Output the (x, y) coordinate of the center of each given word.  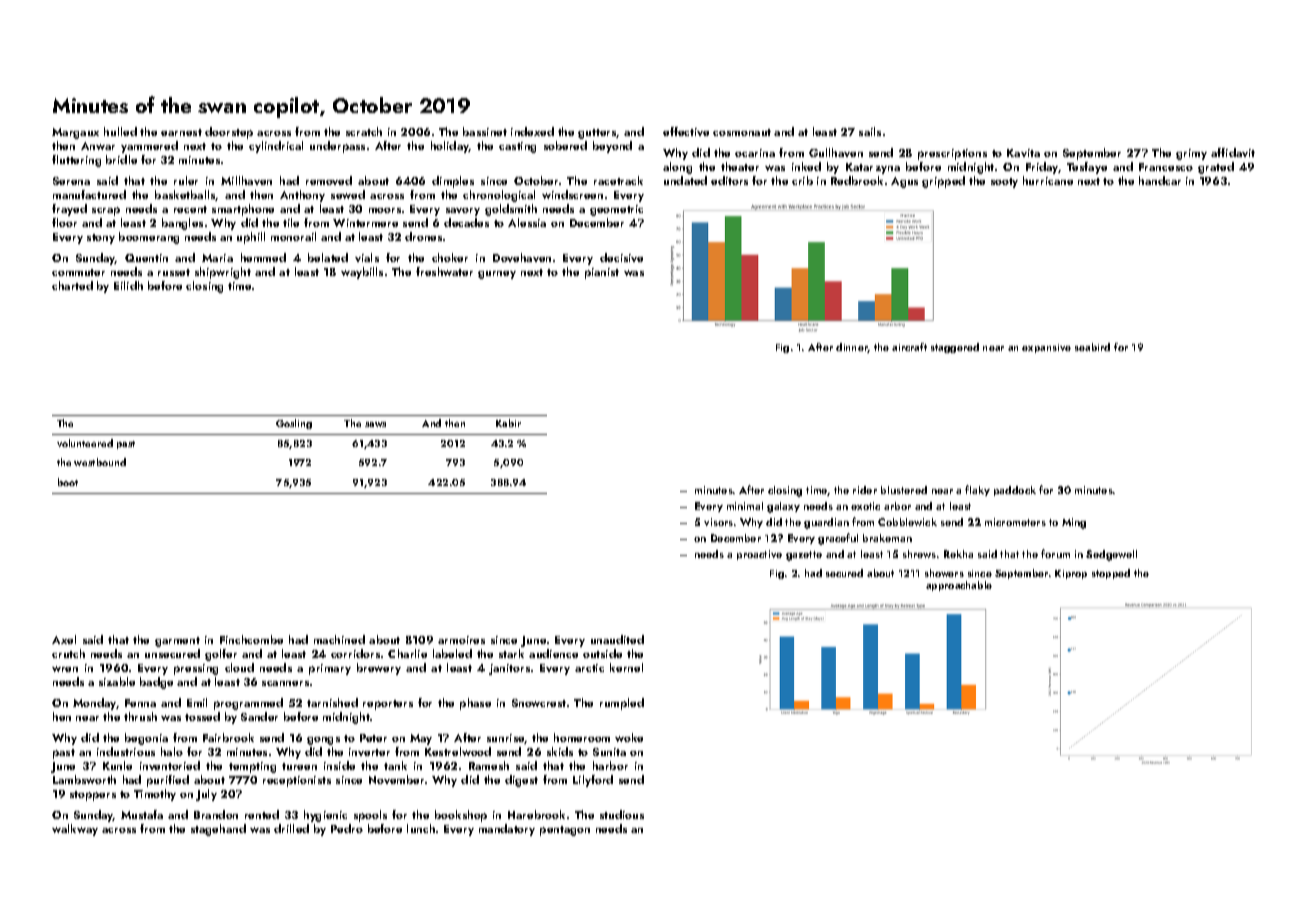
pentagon (565, 831)
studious (622, 814)
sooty (1004, 183)
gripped (943, 182)
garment (177, 642)
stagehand (218, 830)
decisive (621, 257)
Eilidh (128, 285)
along (677, 168)
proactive (759, 555)
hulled (120, 131)
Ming (1074, 523)
